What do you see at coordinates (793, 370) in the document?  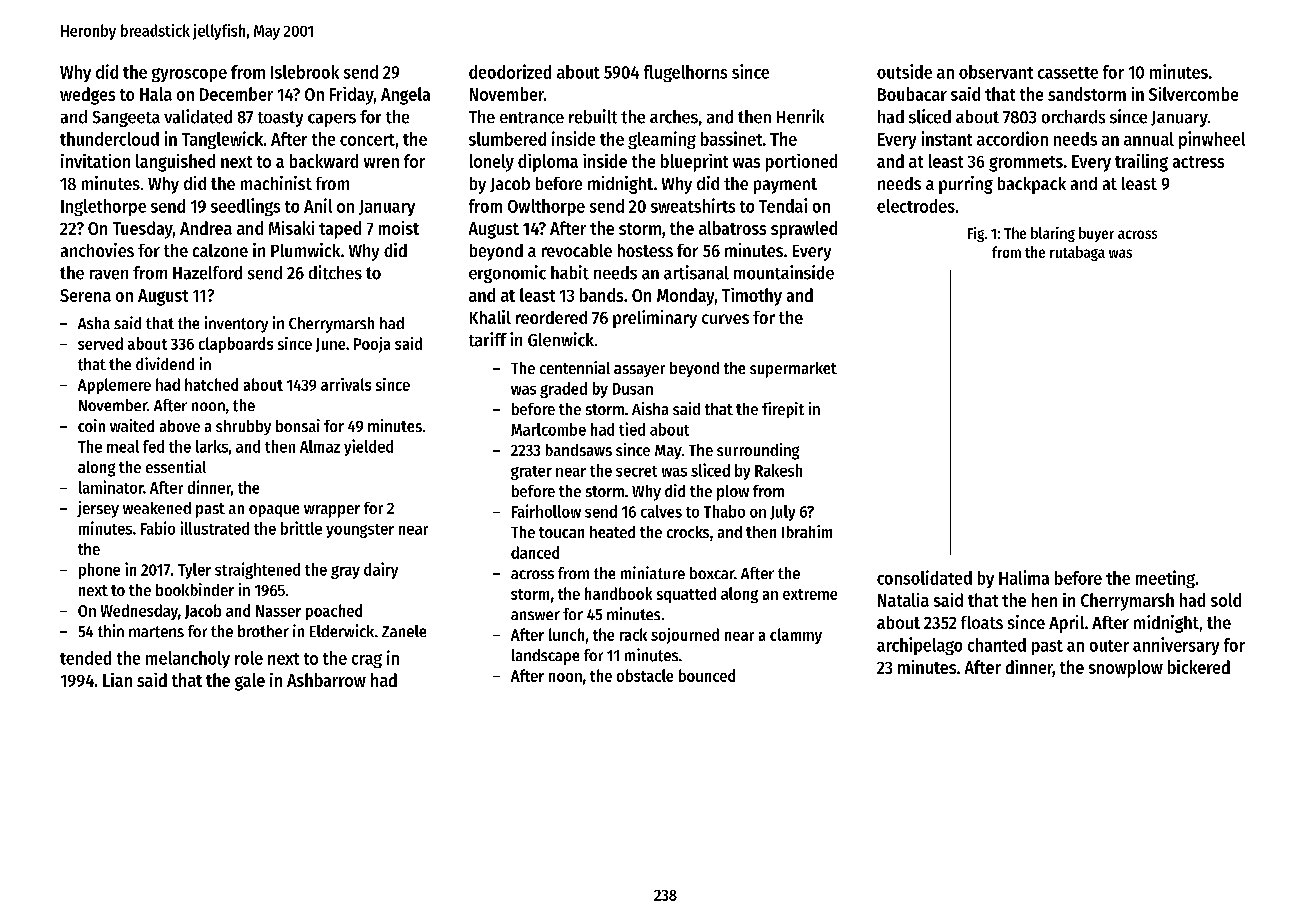 I see `supermarket` at bounding box center [793, 370].
